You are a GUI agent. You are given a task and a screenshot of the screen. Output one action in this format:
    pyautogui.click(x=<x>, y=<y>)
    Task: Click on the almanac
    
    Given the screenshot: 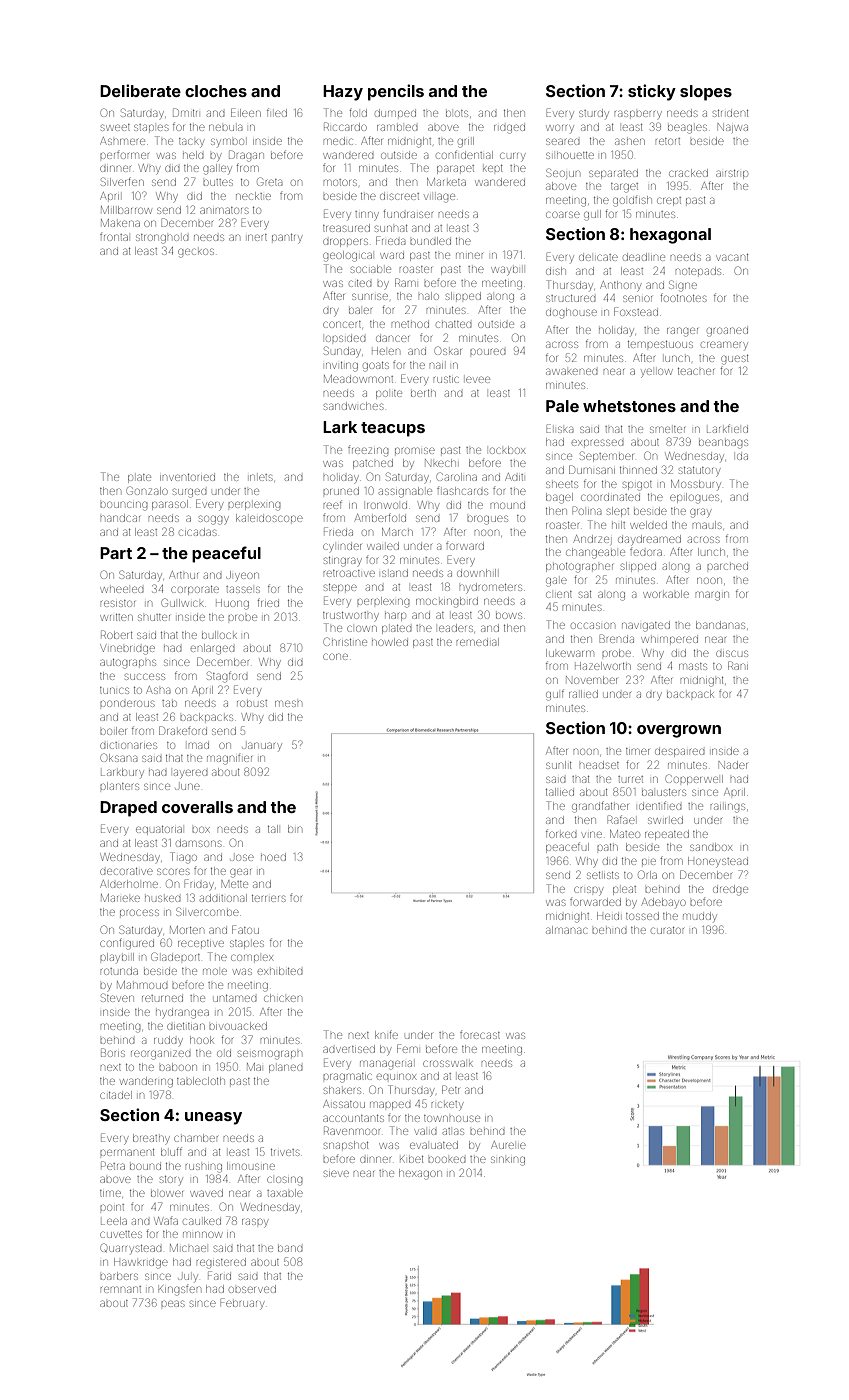 What is the action you would take?
    pyautogui.click(x=567, y=930)
